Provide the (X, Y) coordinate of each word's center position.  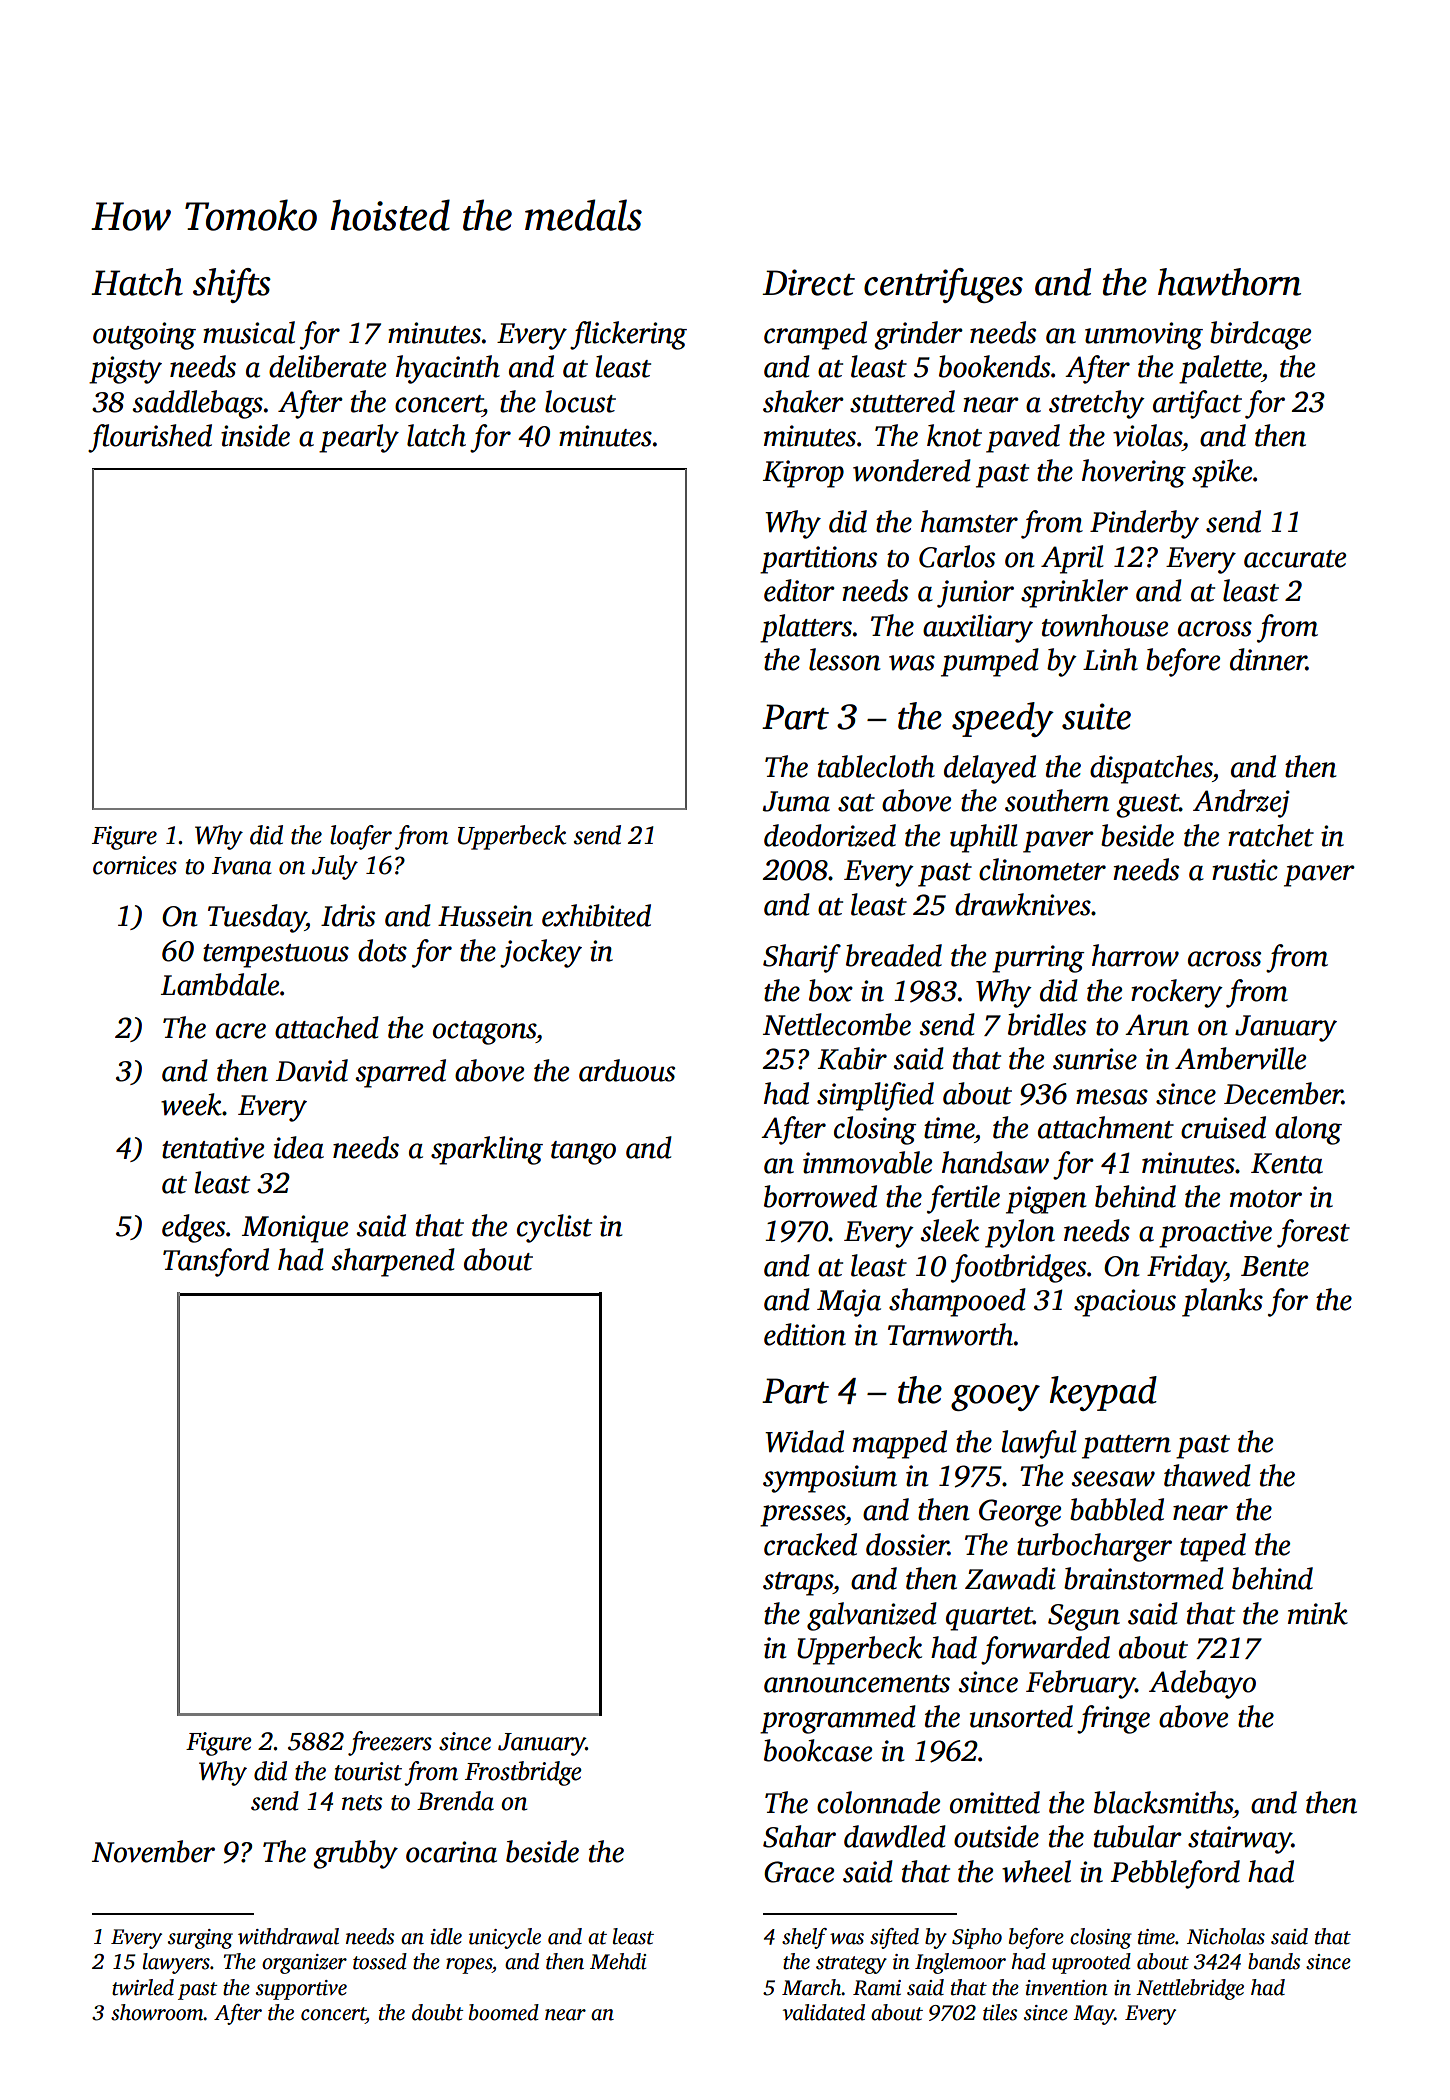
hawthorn (1229, 282)
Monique (295, 1229)
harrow (1135, 955)
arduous (627, 1070)
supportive (301, 1990)
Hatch (137, 282)
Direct (808, 282)
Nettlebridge (1190, 1989)
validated (824, 2012)
